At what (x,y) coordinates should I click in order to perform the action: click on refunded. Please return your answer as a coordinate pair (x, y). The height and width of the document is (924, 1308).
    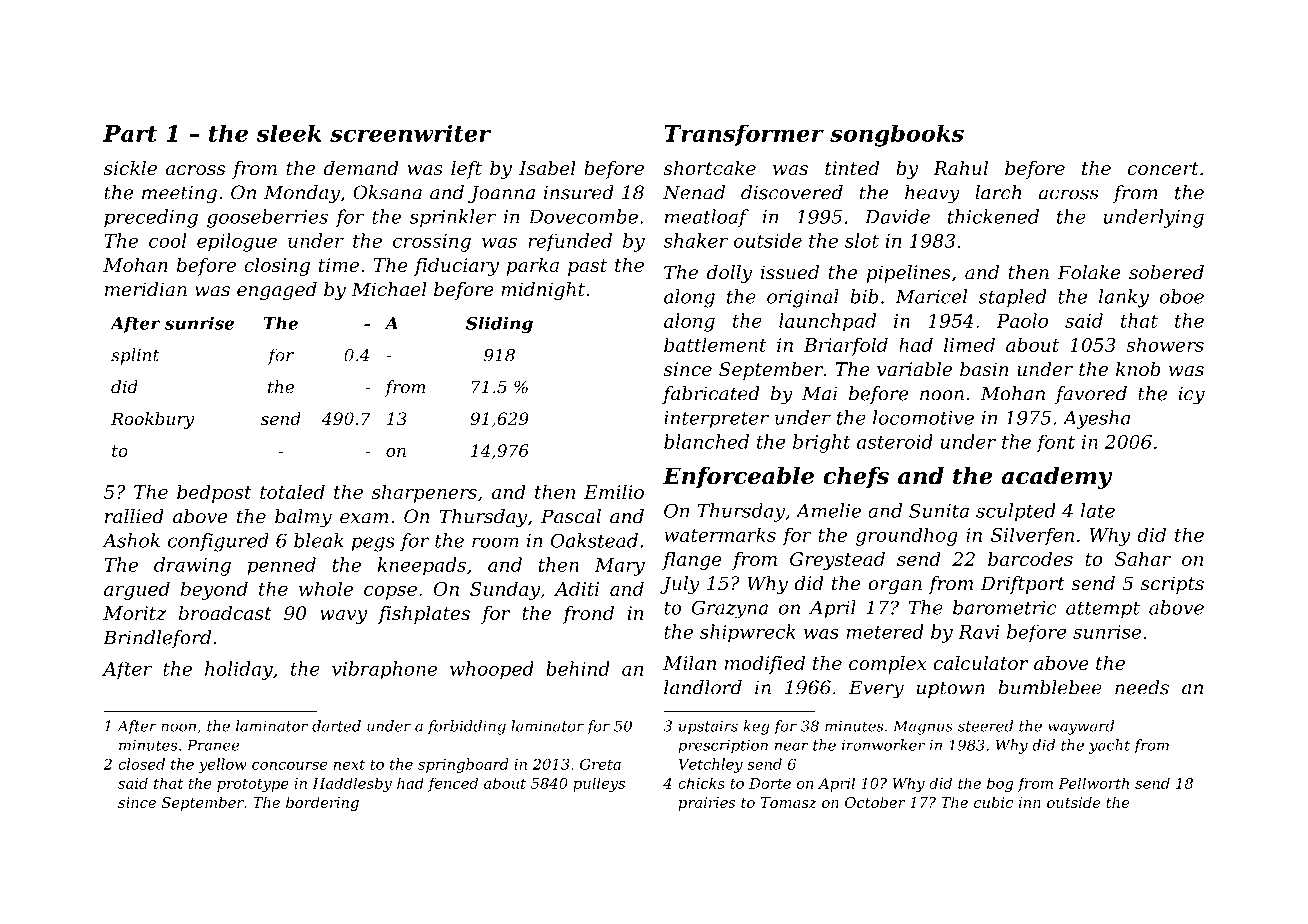
    Looking at the image, I should click on (570, 242).
